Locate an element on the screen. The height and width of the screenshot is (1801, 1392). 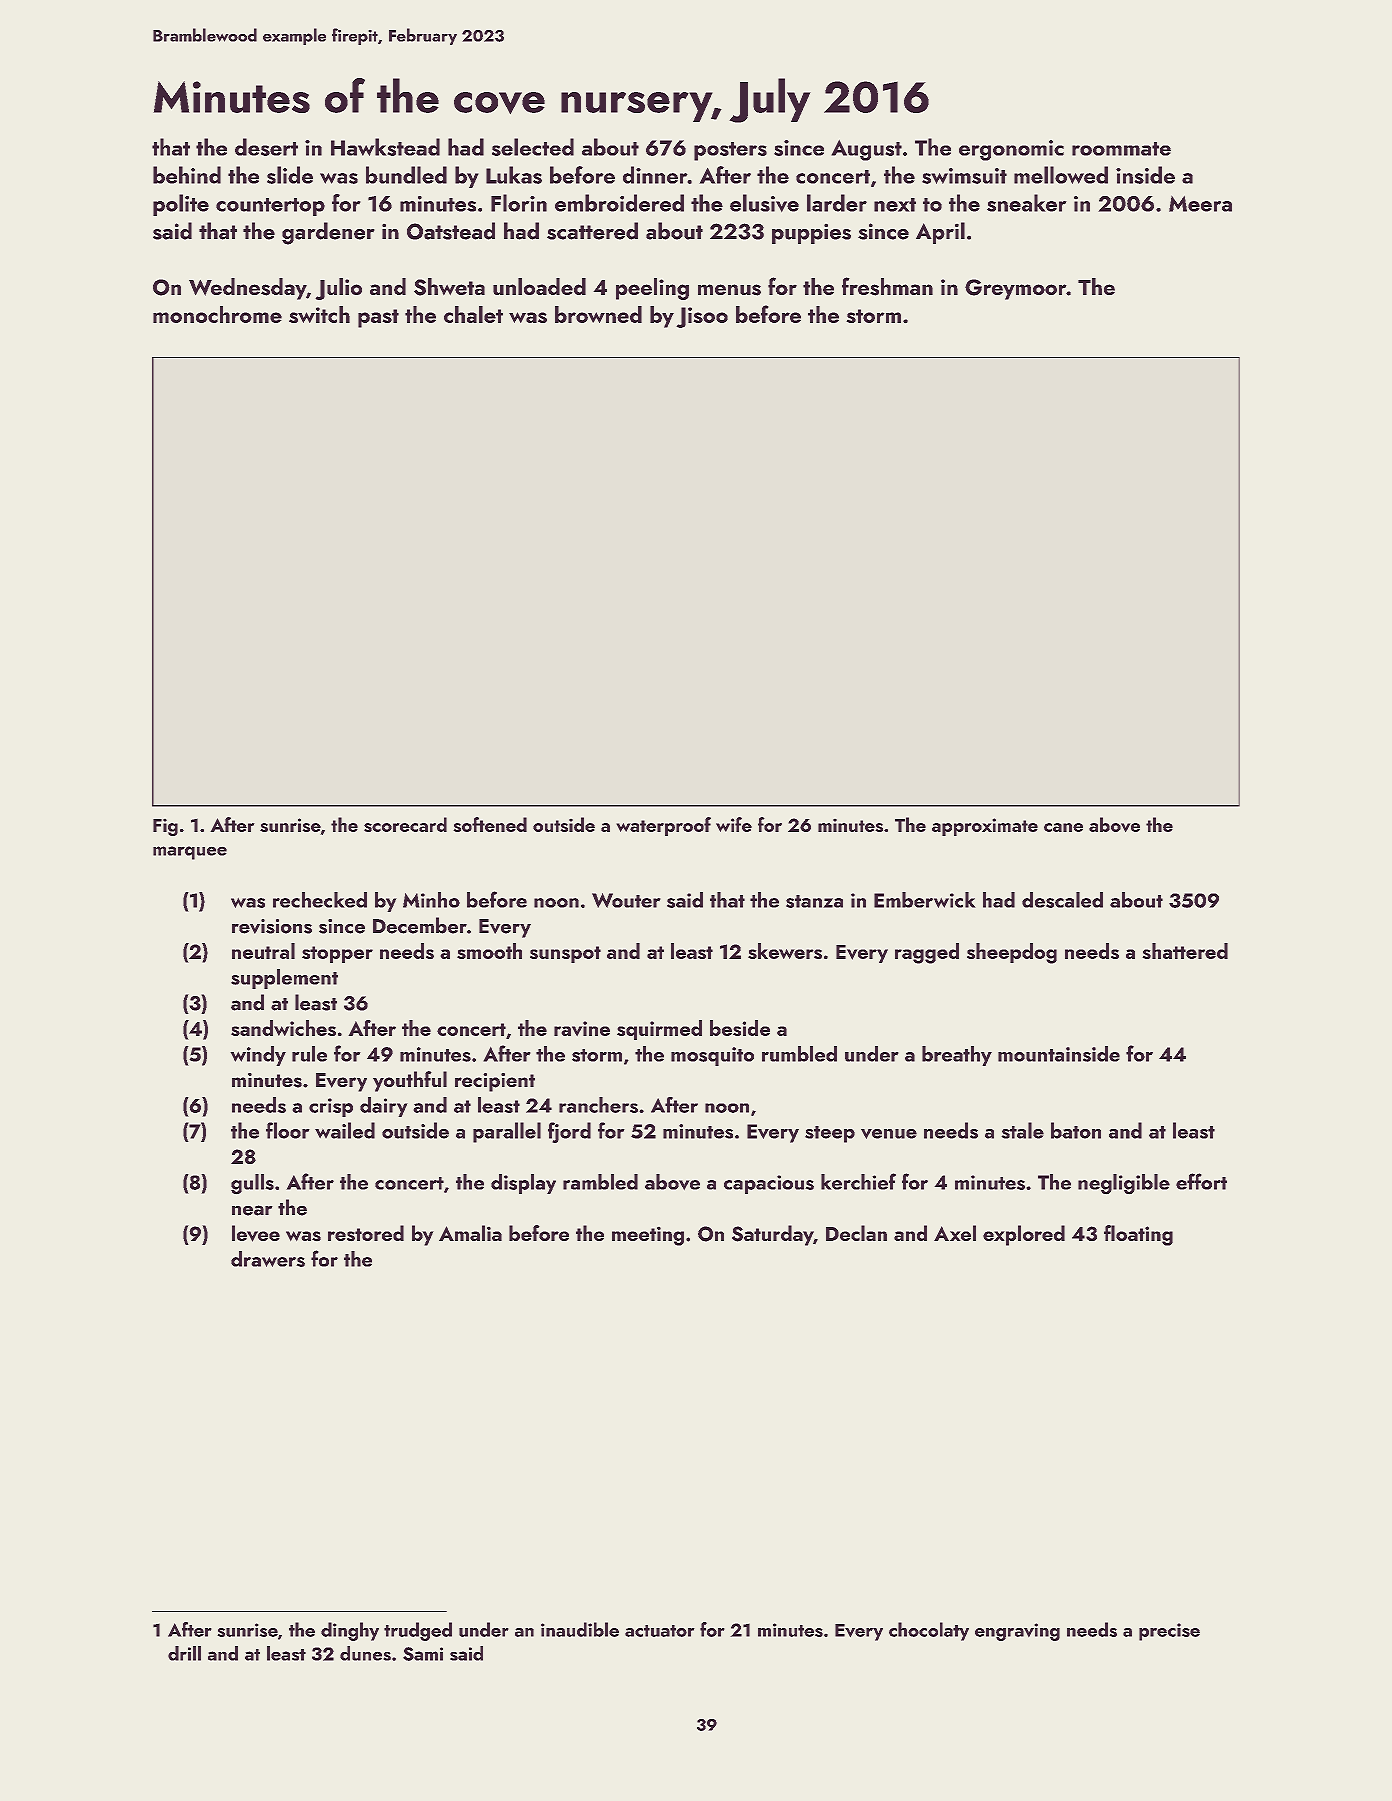
ergonomic is located at coordinates (1011, 150).
